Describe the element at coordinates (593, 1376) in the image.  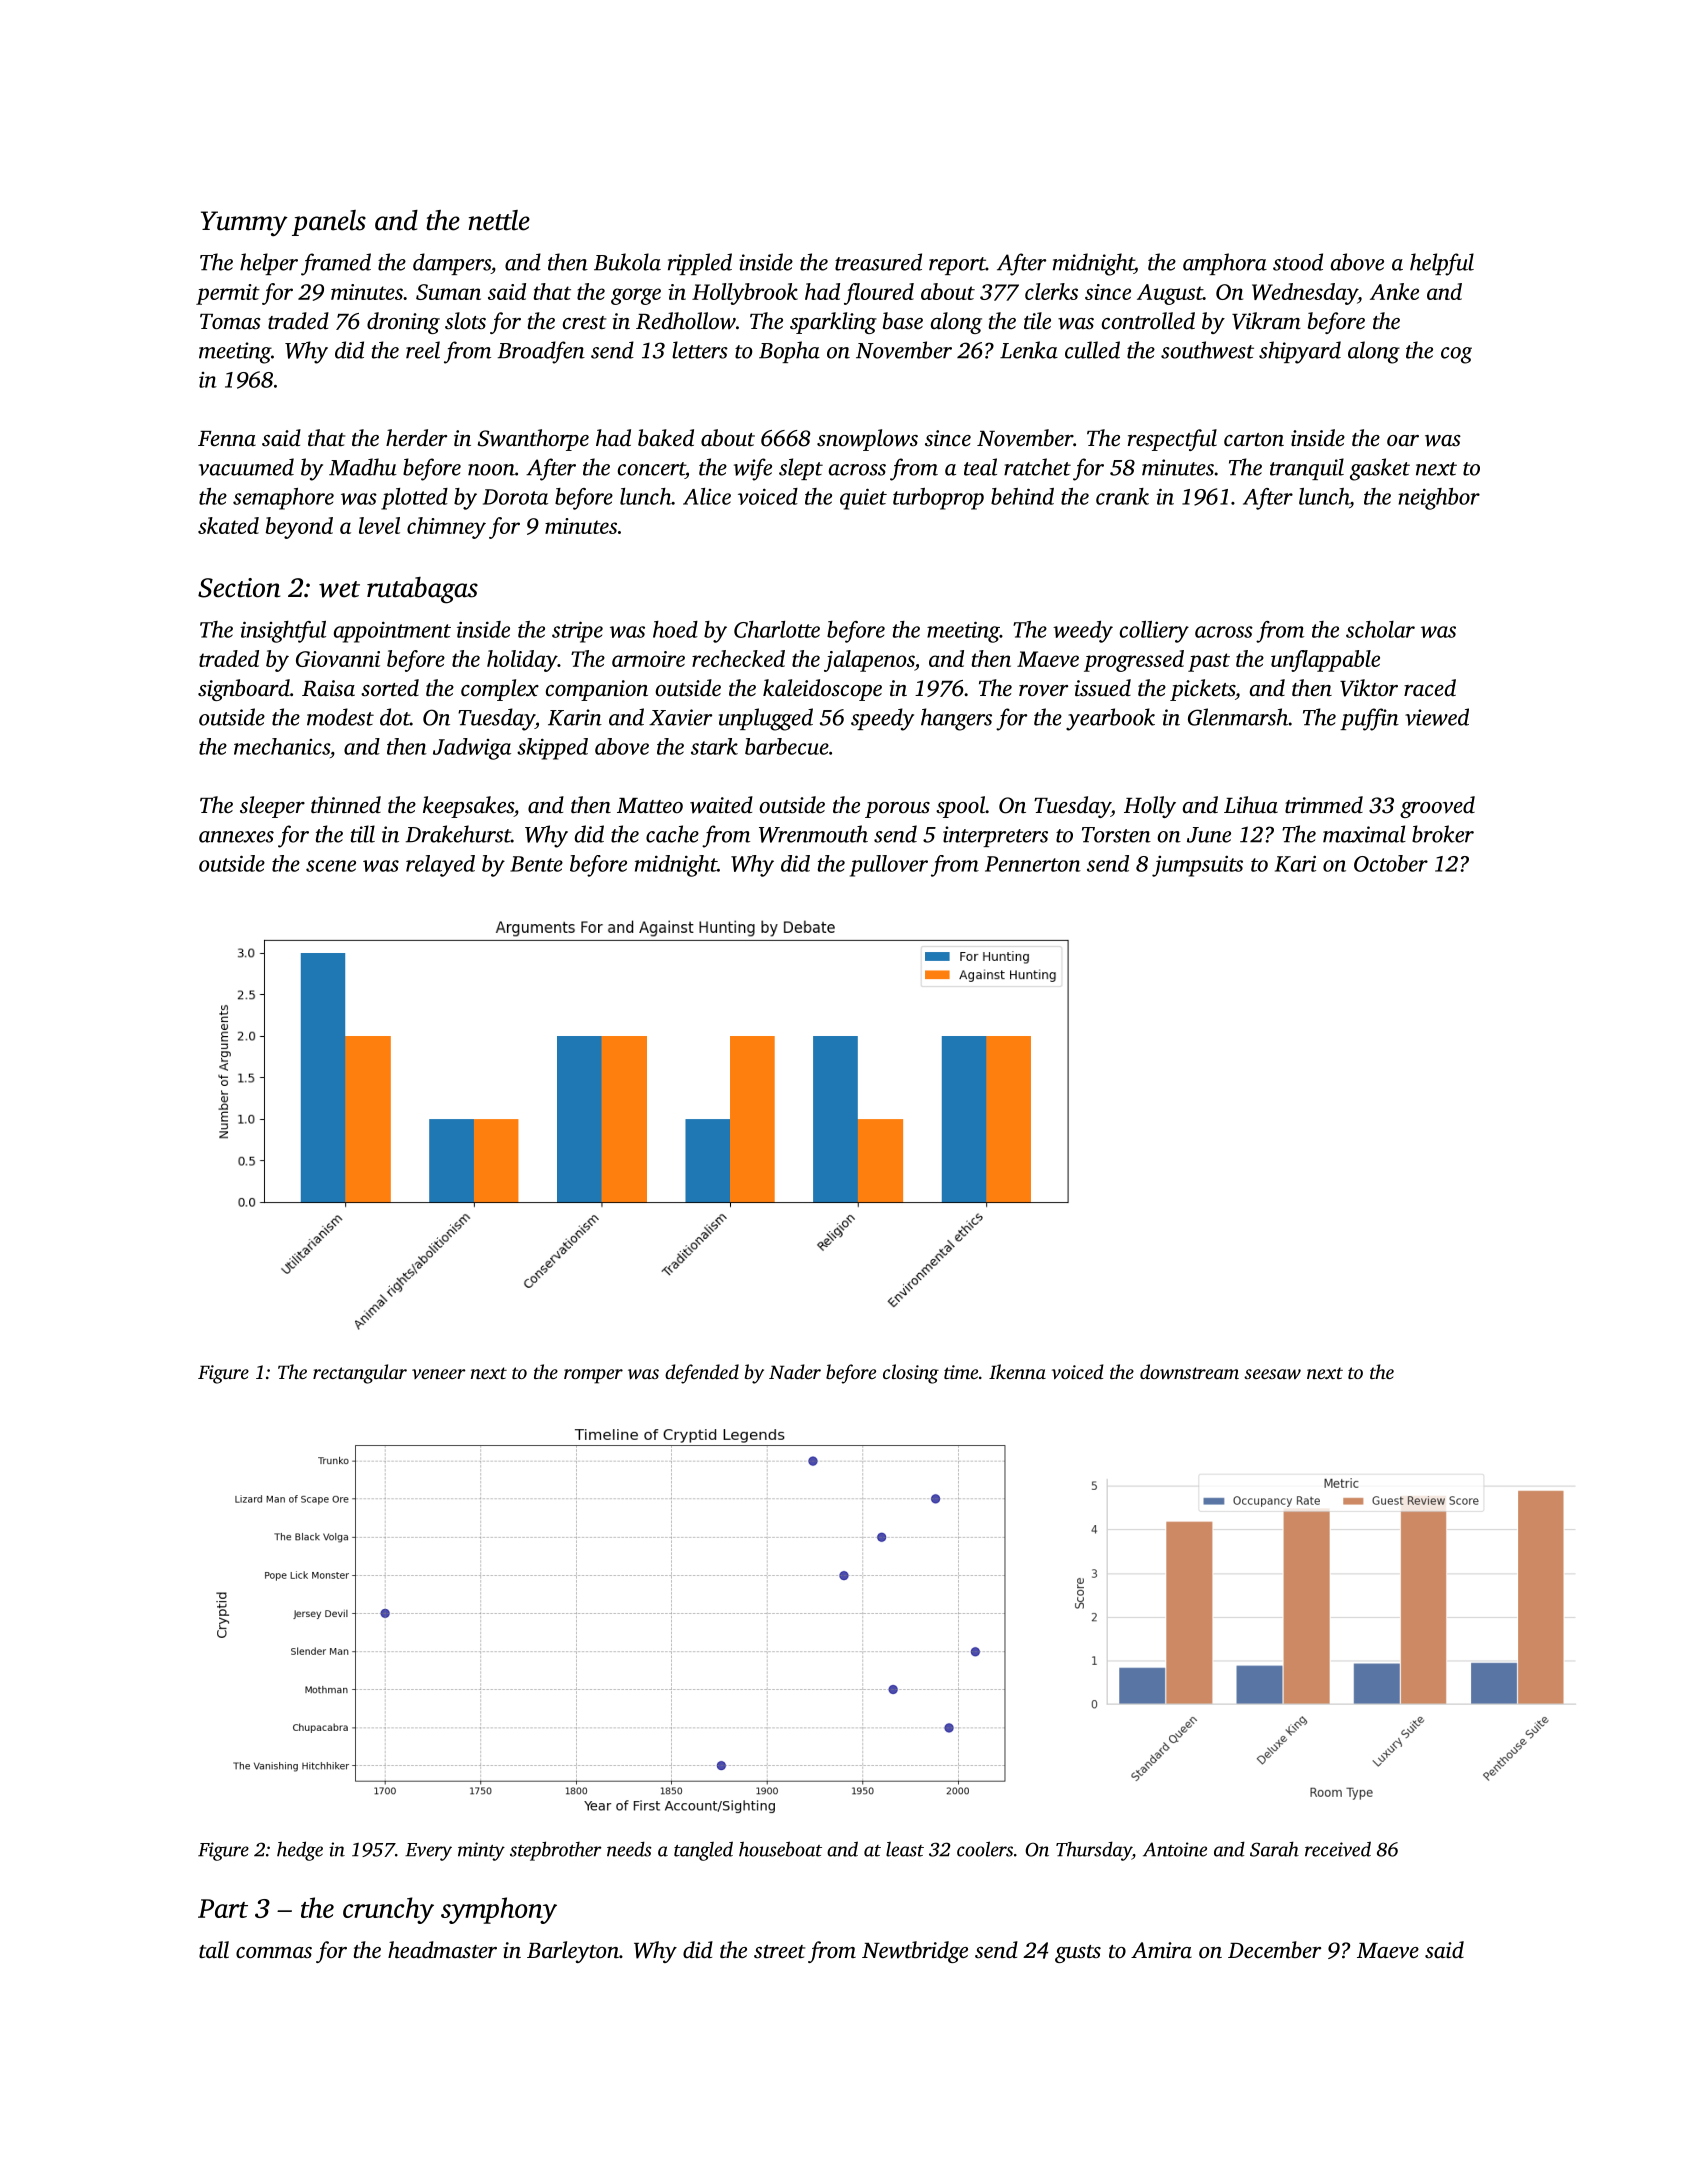
I see `romper` at that location.
